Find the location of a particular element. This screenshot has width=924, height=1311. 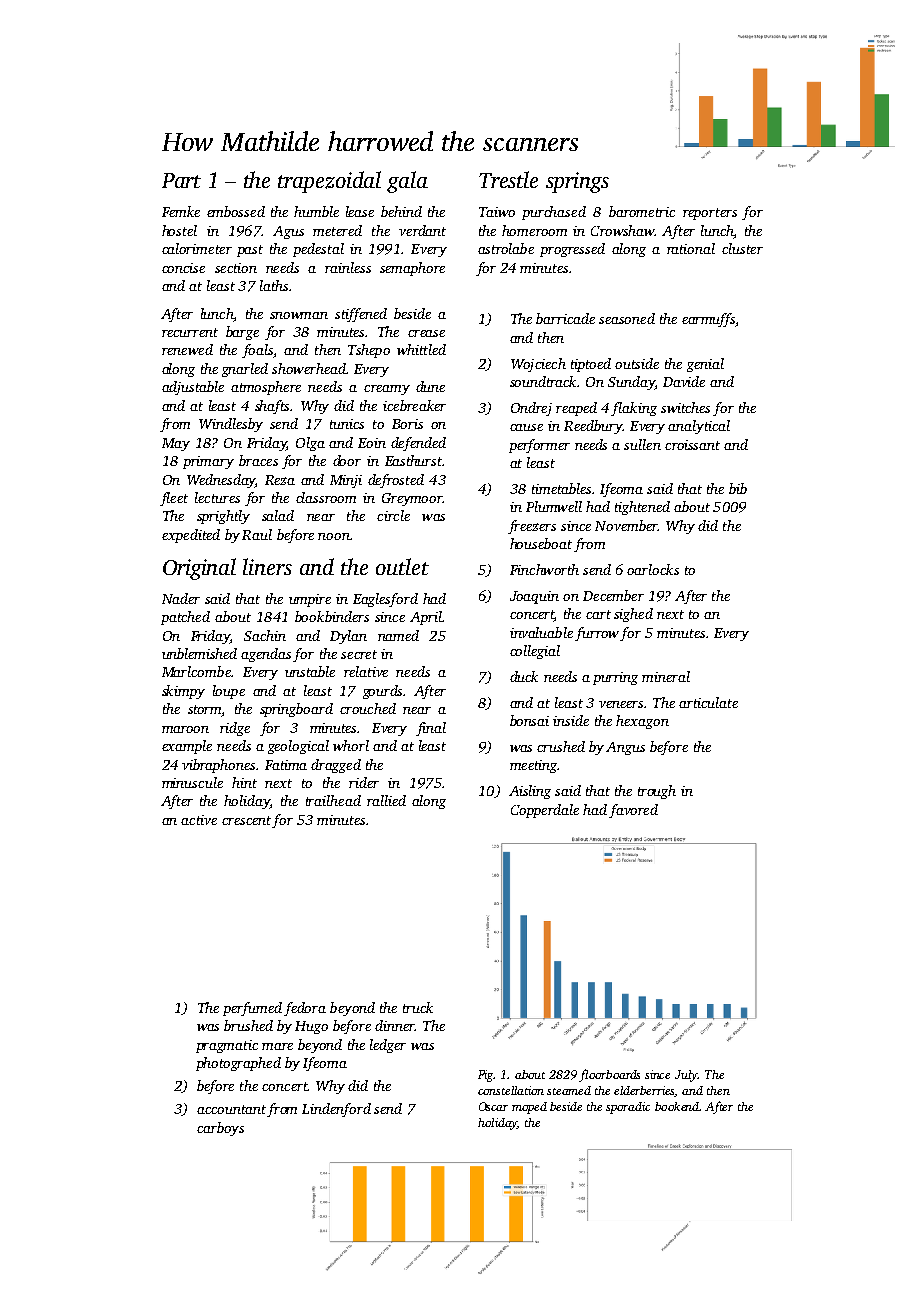

Part is located at coordinates (181, 180).
